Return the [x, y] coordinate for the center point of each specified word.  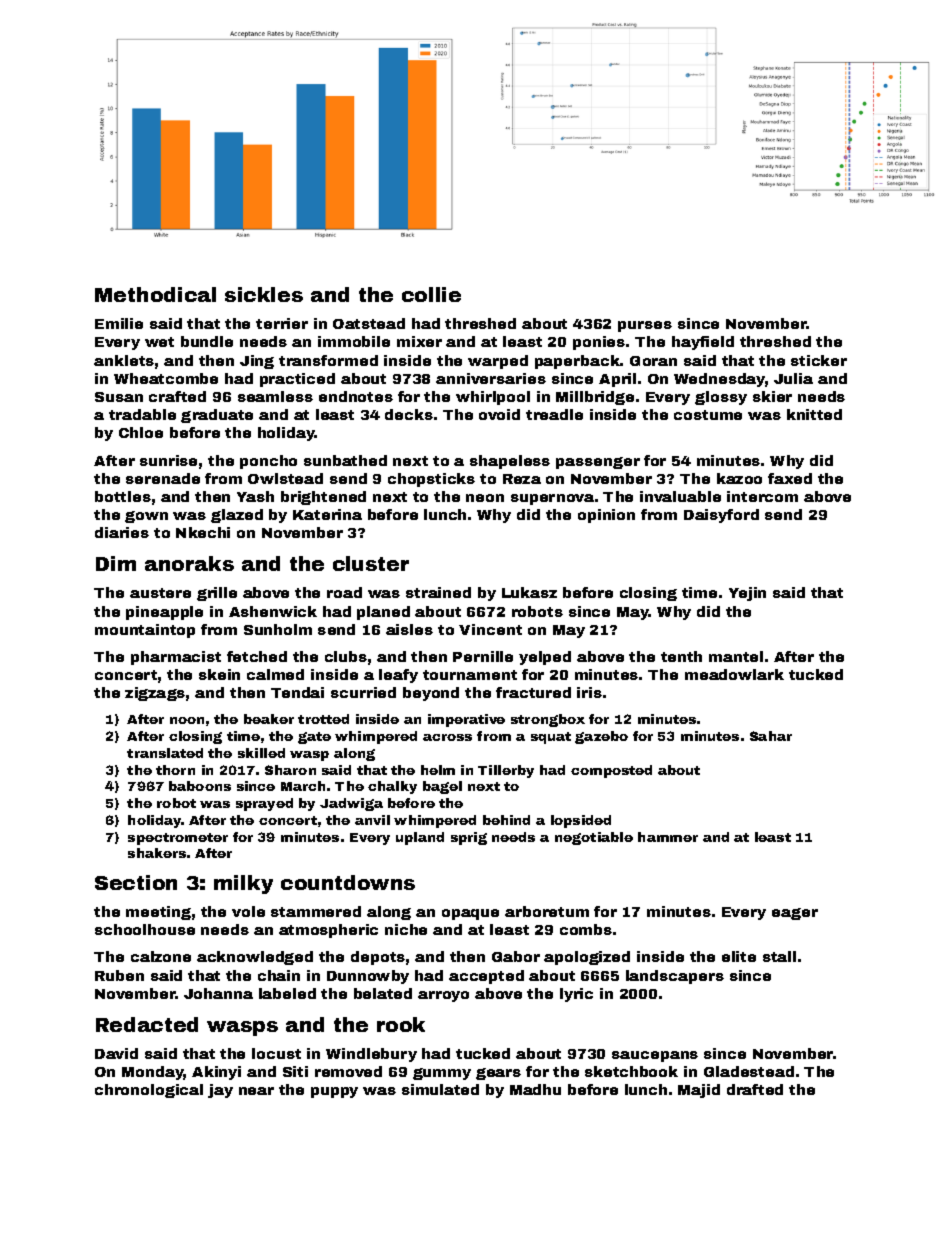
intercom [762, 496]
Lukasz [529, 592]
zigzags [155, 694]
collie [431, 294]
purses [645, 326]
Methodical [155, 294]
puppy [334, 1092]
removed [348, 1071]
